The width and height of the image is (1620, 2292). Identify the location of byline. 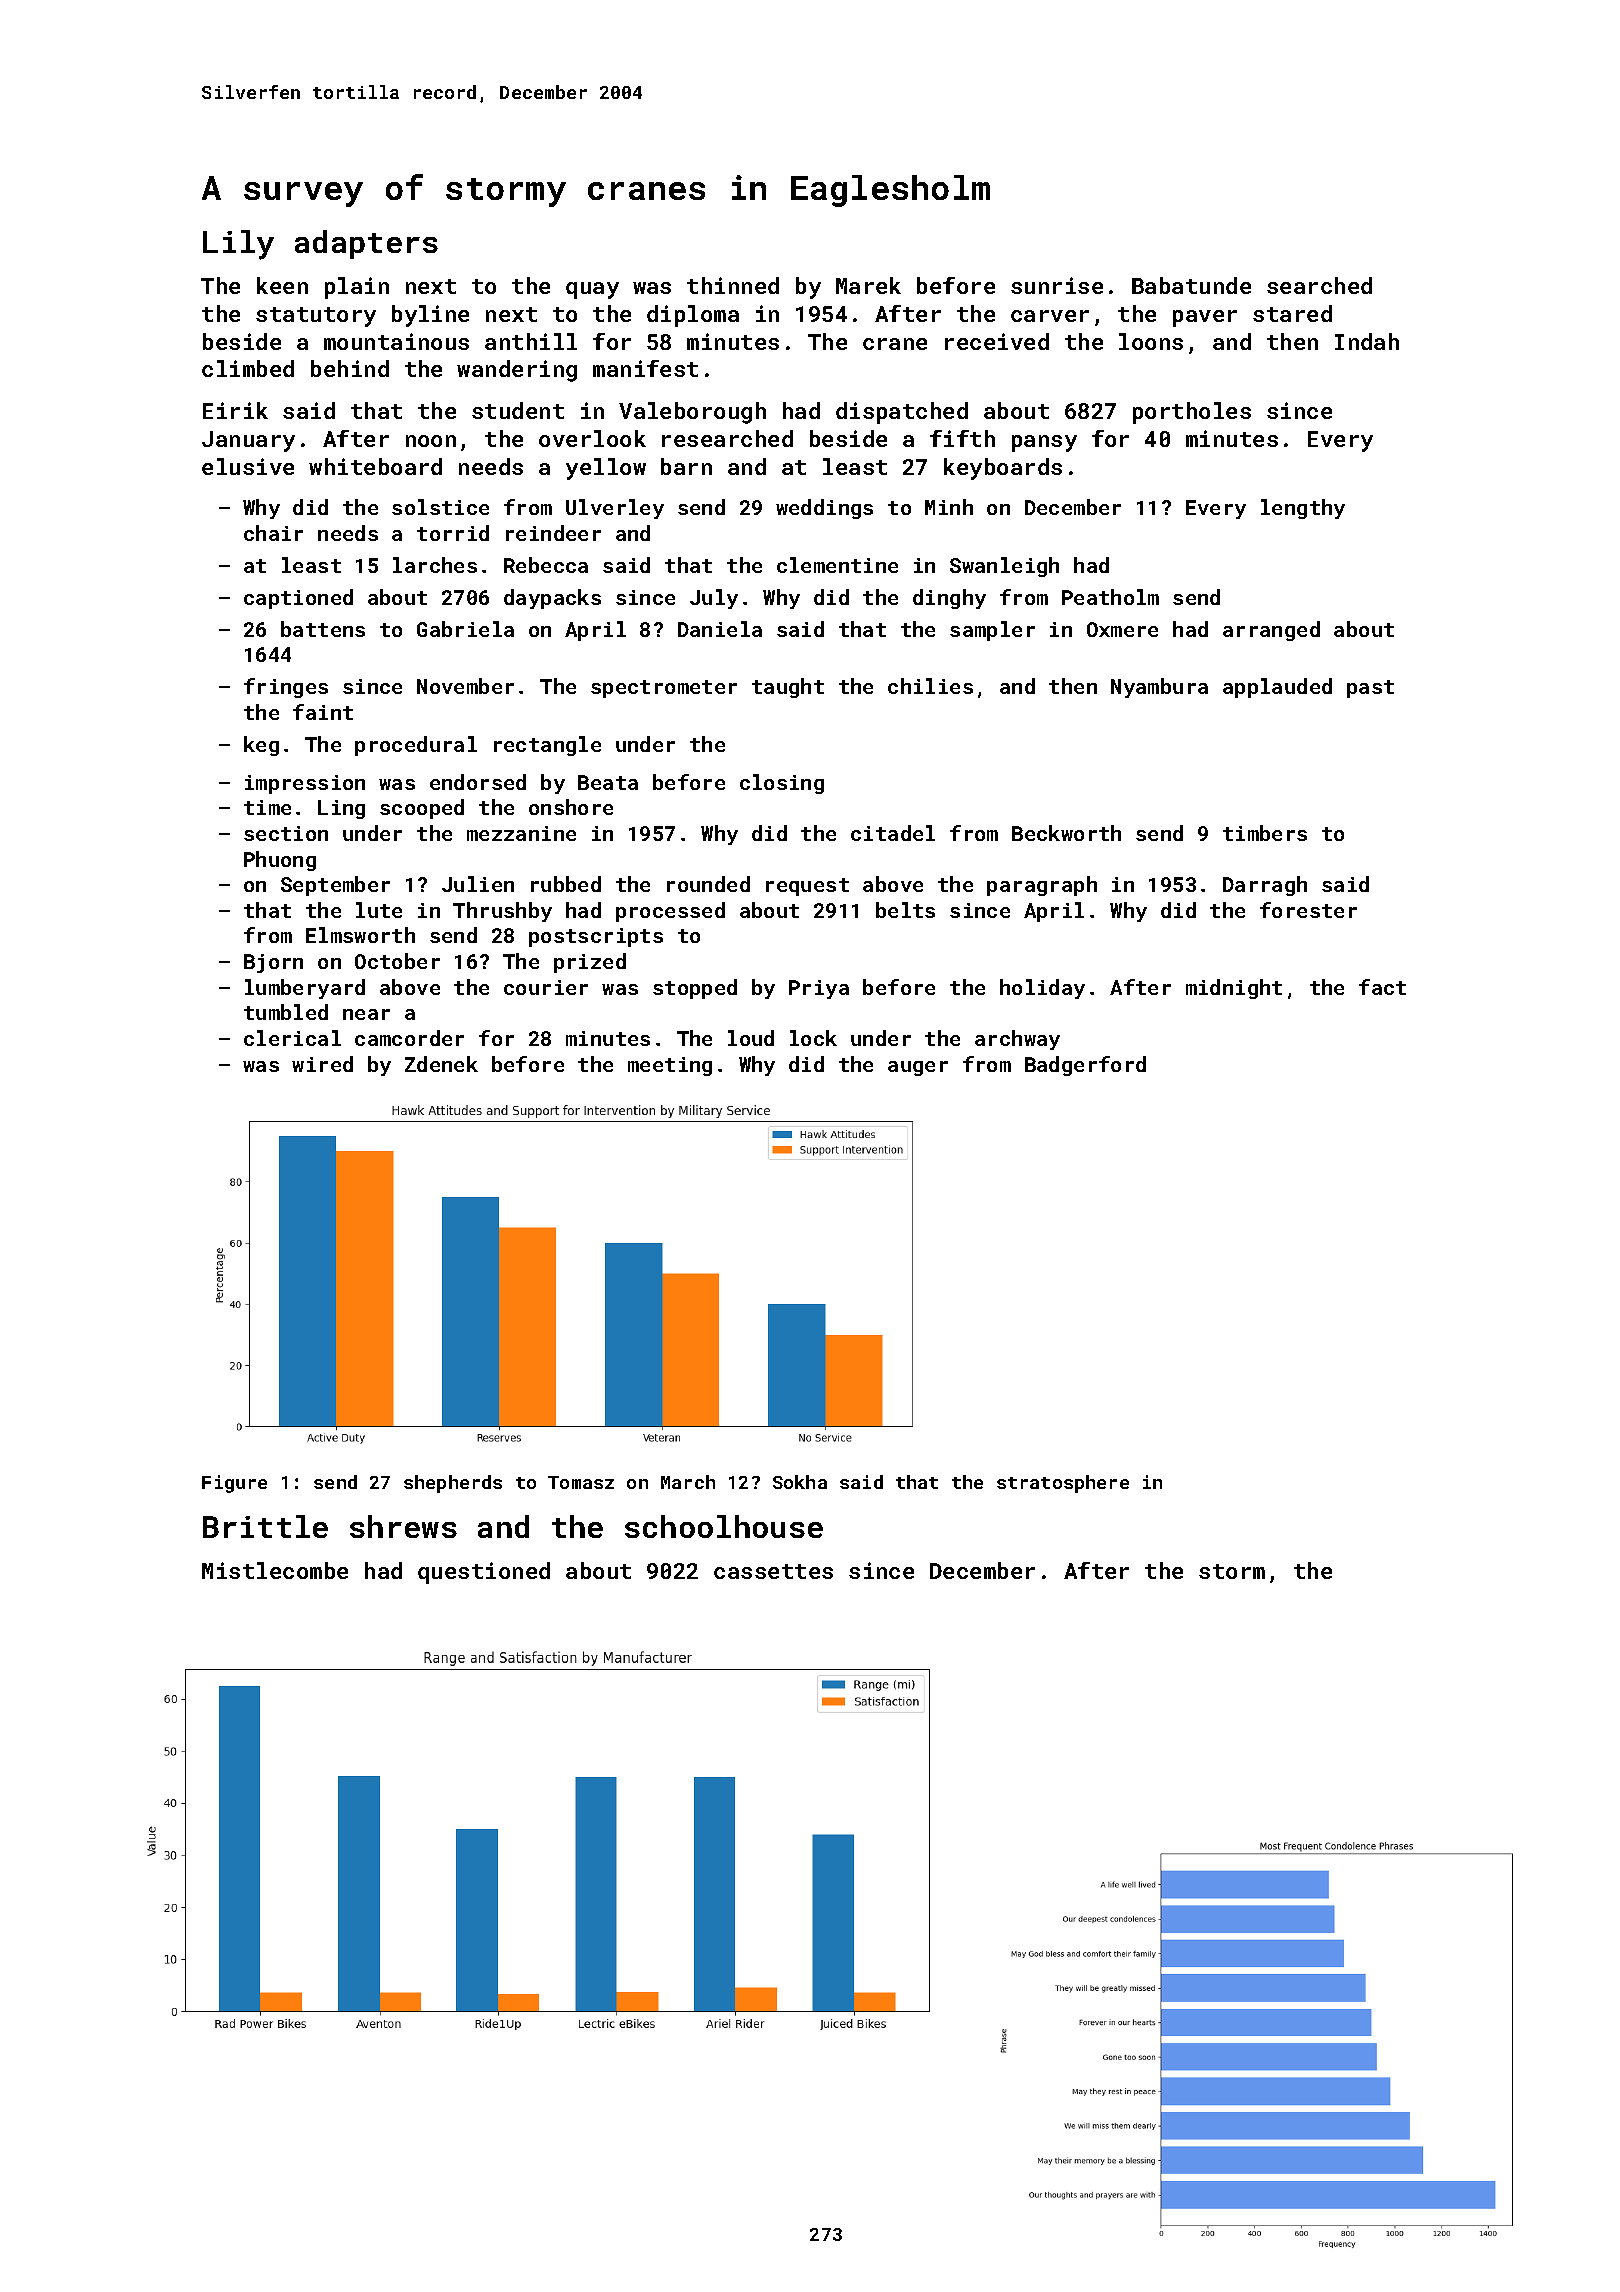
(430, 316).
